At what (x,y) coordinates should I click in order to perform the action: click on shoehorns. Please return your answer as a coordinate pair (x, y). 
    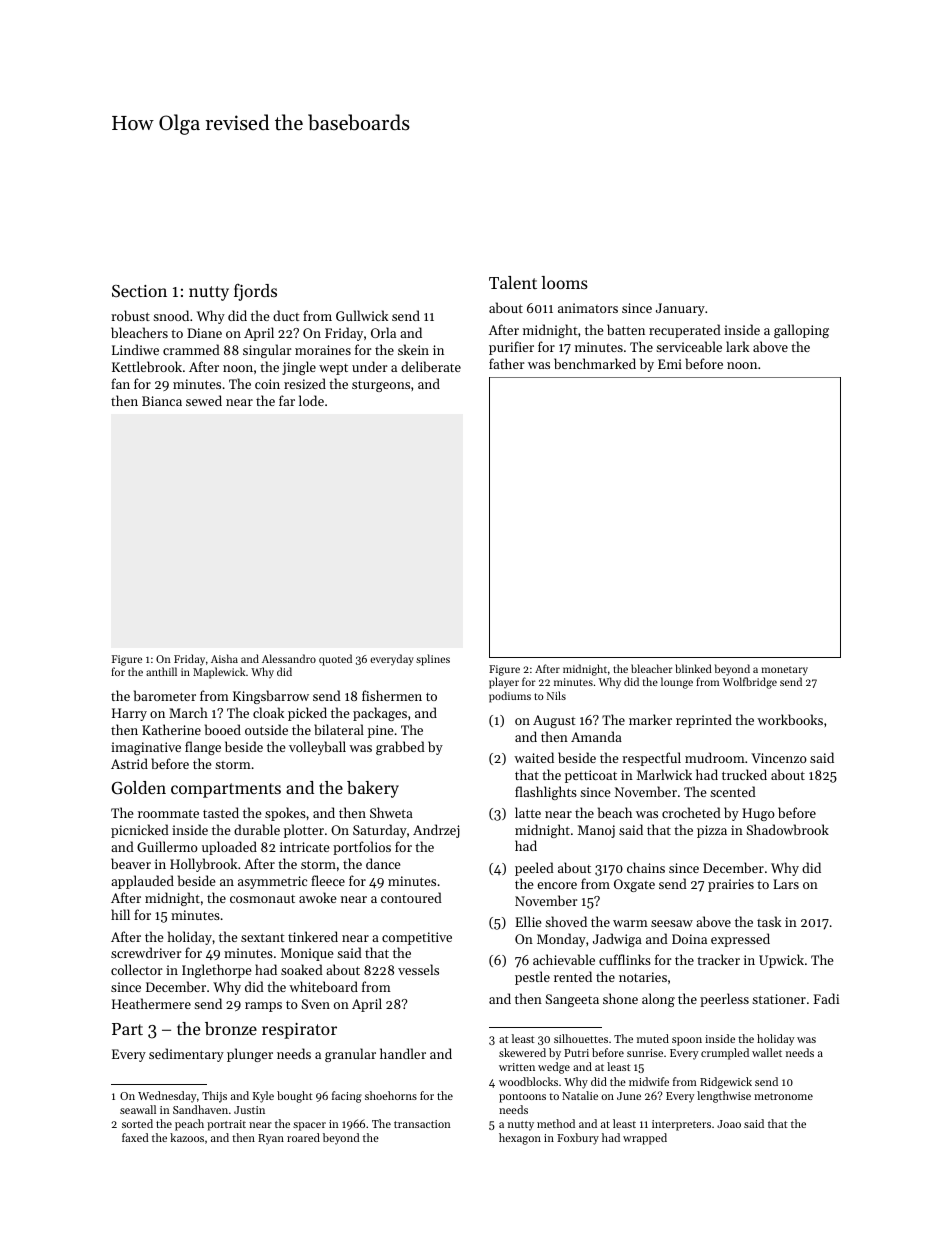
    Looking at the image, I should click on (391, 1095).
